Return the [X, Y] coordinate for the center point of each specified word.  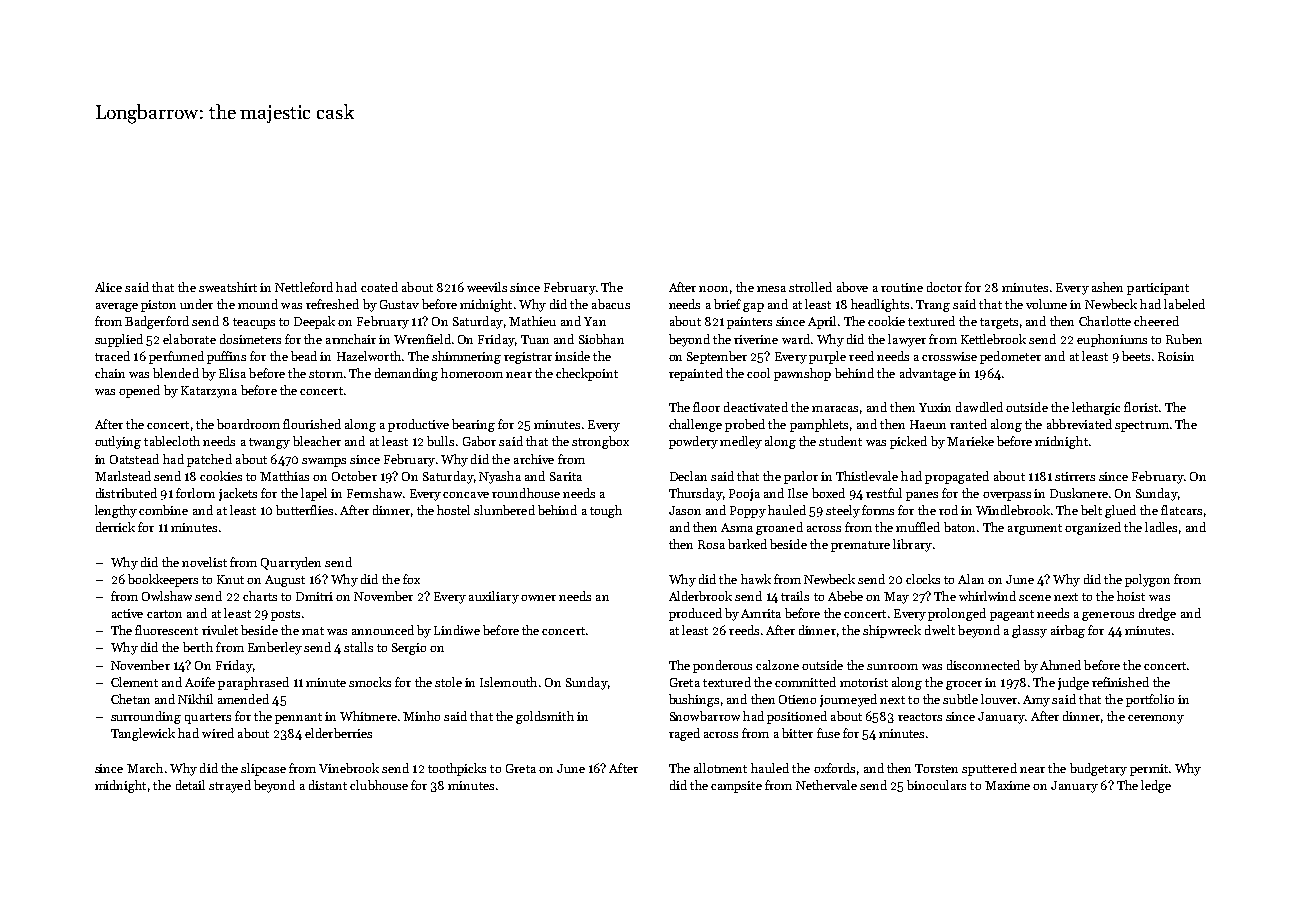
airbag [1068, 631]
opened [139, 391]
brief [727, 304]
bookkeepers [163, 580]
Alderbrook [700, 596]
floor [706, 407]
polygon [1147, 580]
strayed [230, 786]
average [117, 307]
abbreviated [1079, 424]
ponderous [722, 666]
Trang [933, 306]
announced [383, 630]
